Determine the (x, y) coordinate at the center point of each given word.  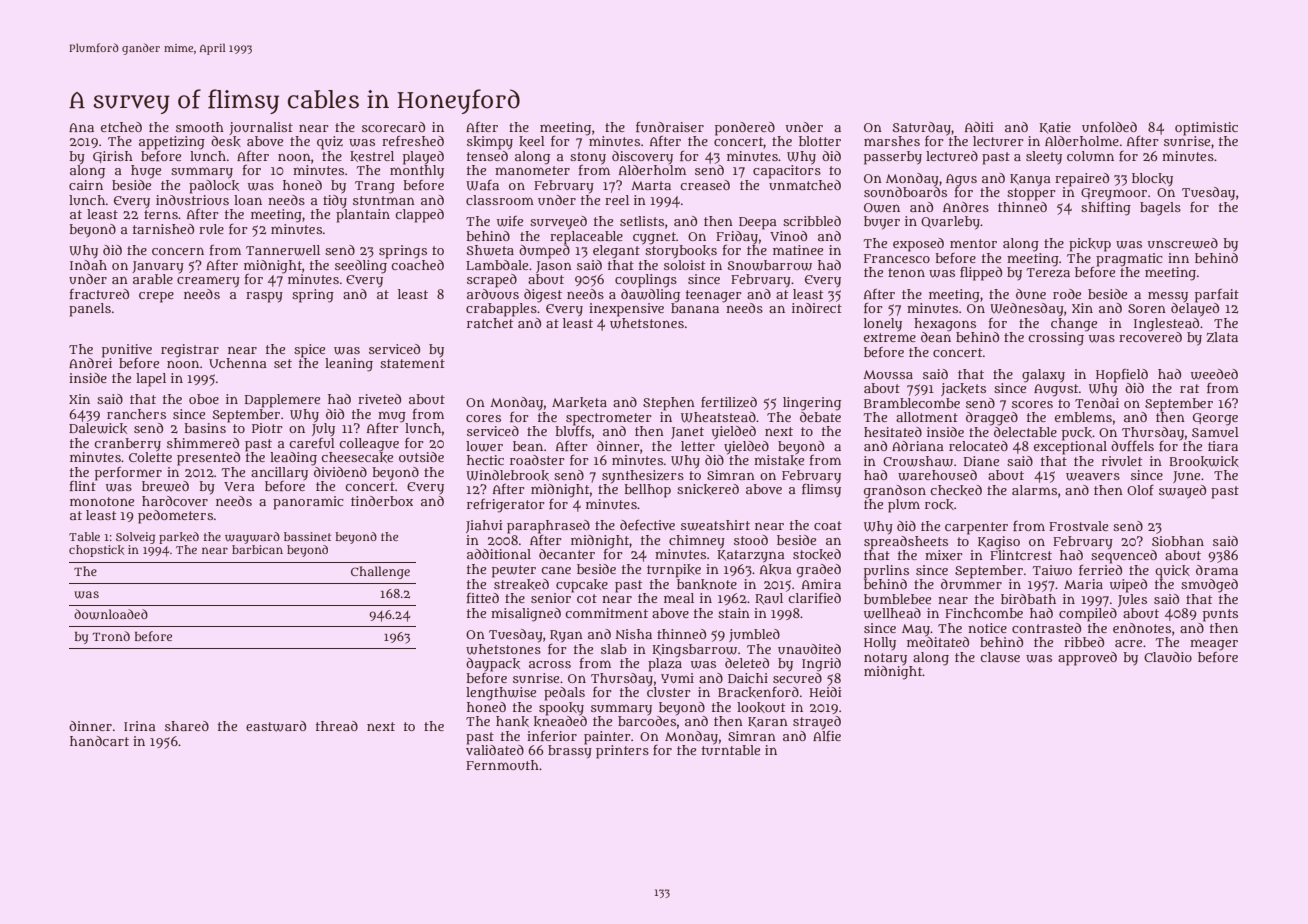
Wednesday (1027, 310)
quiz (330, 143)
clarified (814, 598)
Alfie (827, 736)
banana (695, 308)
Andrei (90, 362)
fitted (483, 598)
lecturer (998, 141)
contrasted (1046, 628)
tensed (487, 156)
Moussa (888, 374)
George (1215, 419)
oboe (204, 399)
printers (622, 752)
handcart (99, 741)
